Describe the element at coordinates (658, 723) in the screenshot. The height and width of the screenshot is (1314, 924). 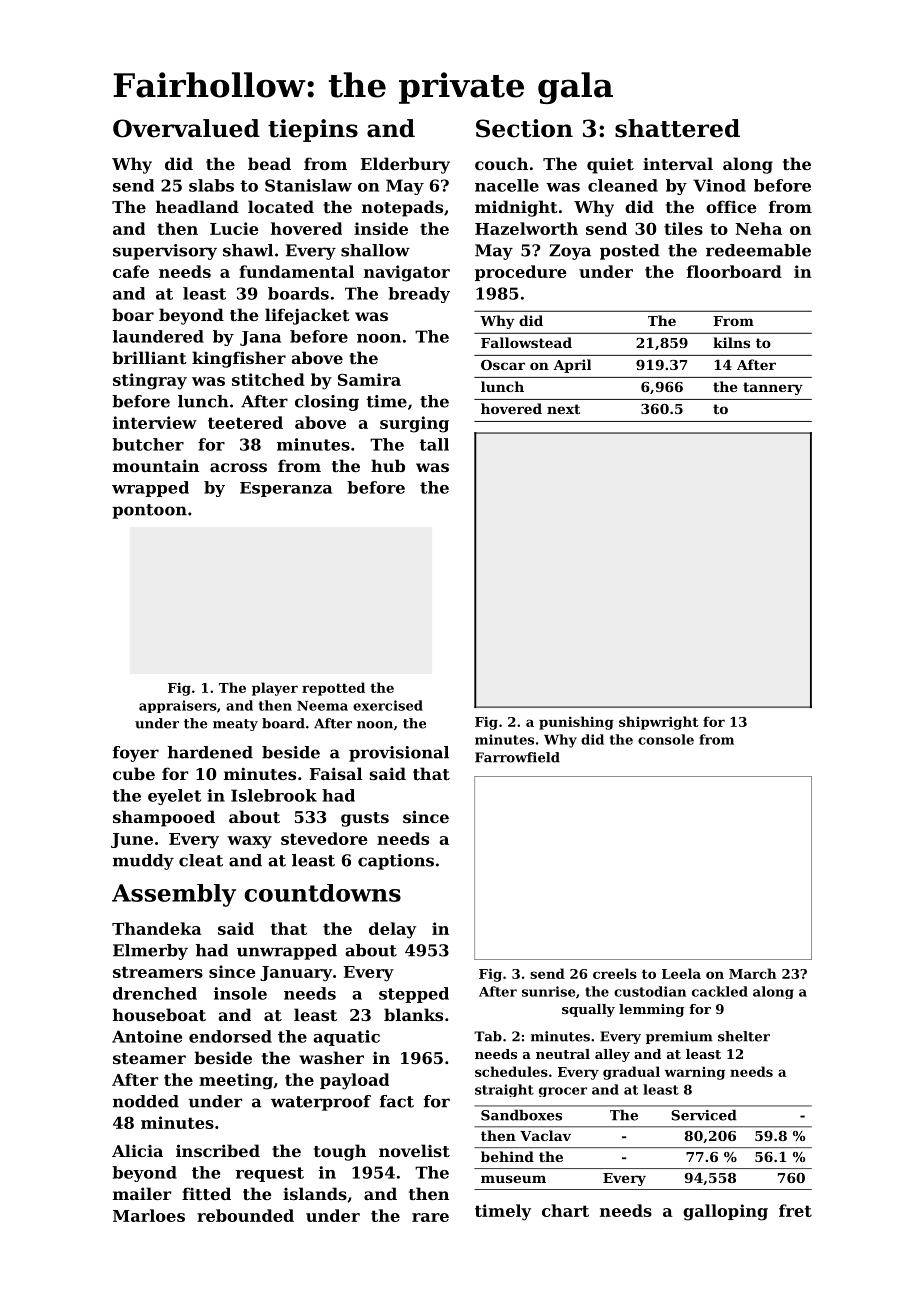
I see `shipwright` at that location.
